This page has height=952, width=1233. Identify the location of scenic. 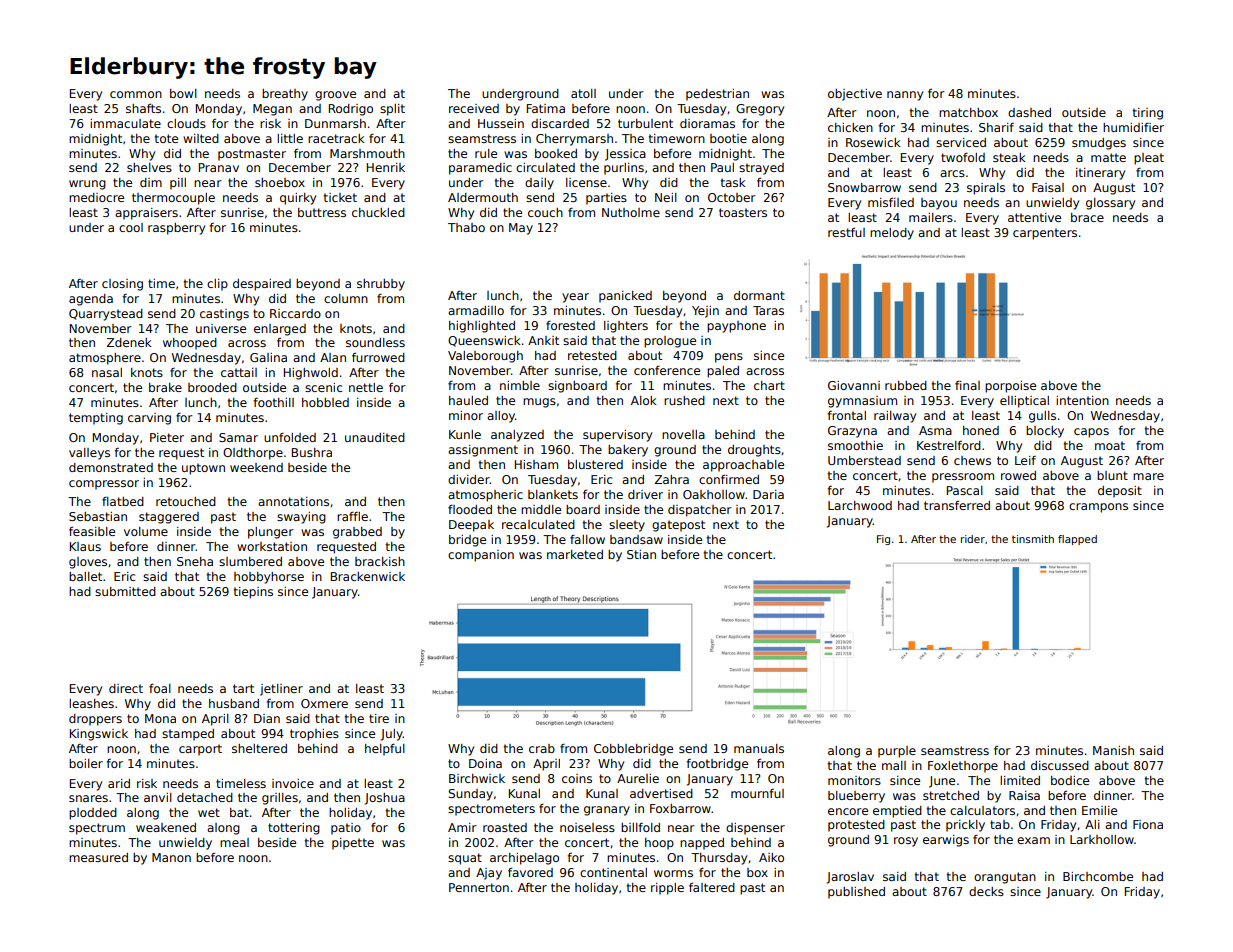
(323, 387).
